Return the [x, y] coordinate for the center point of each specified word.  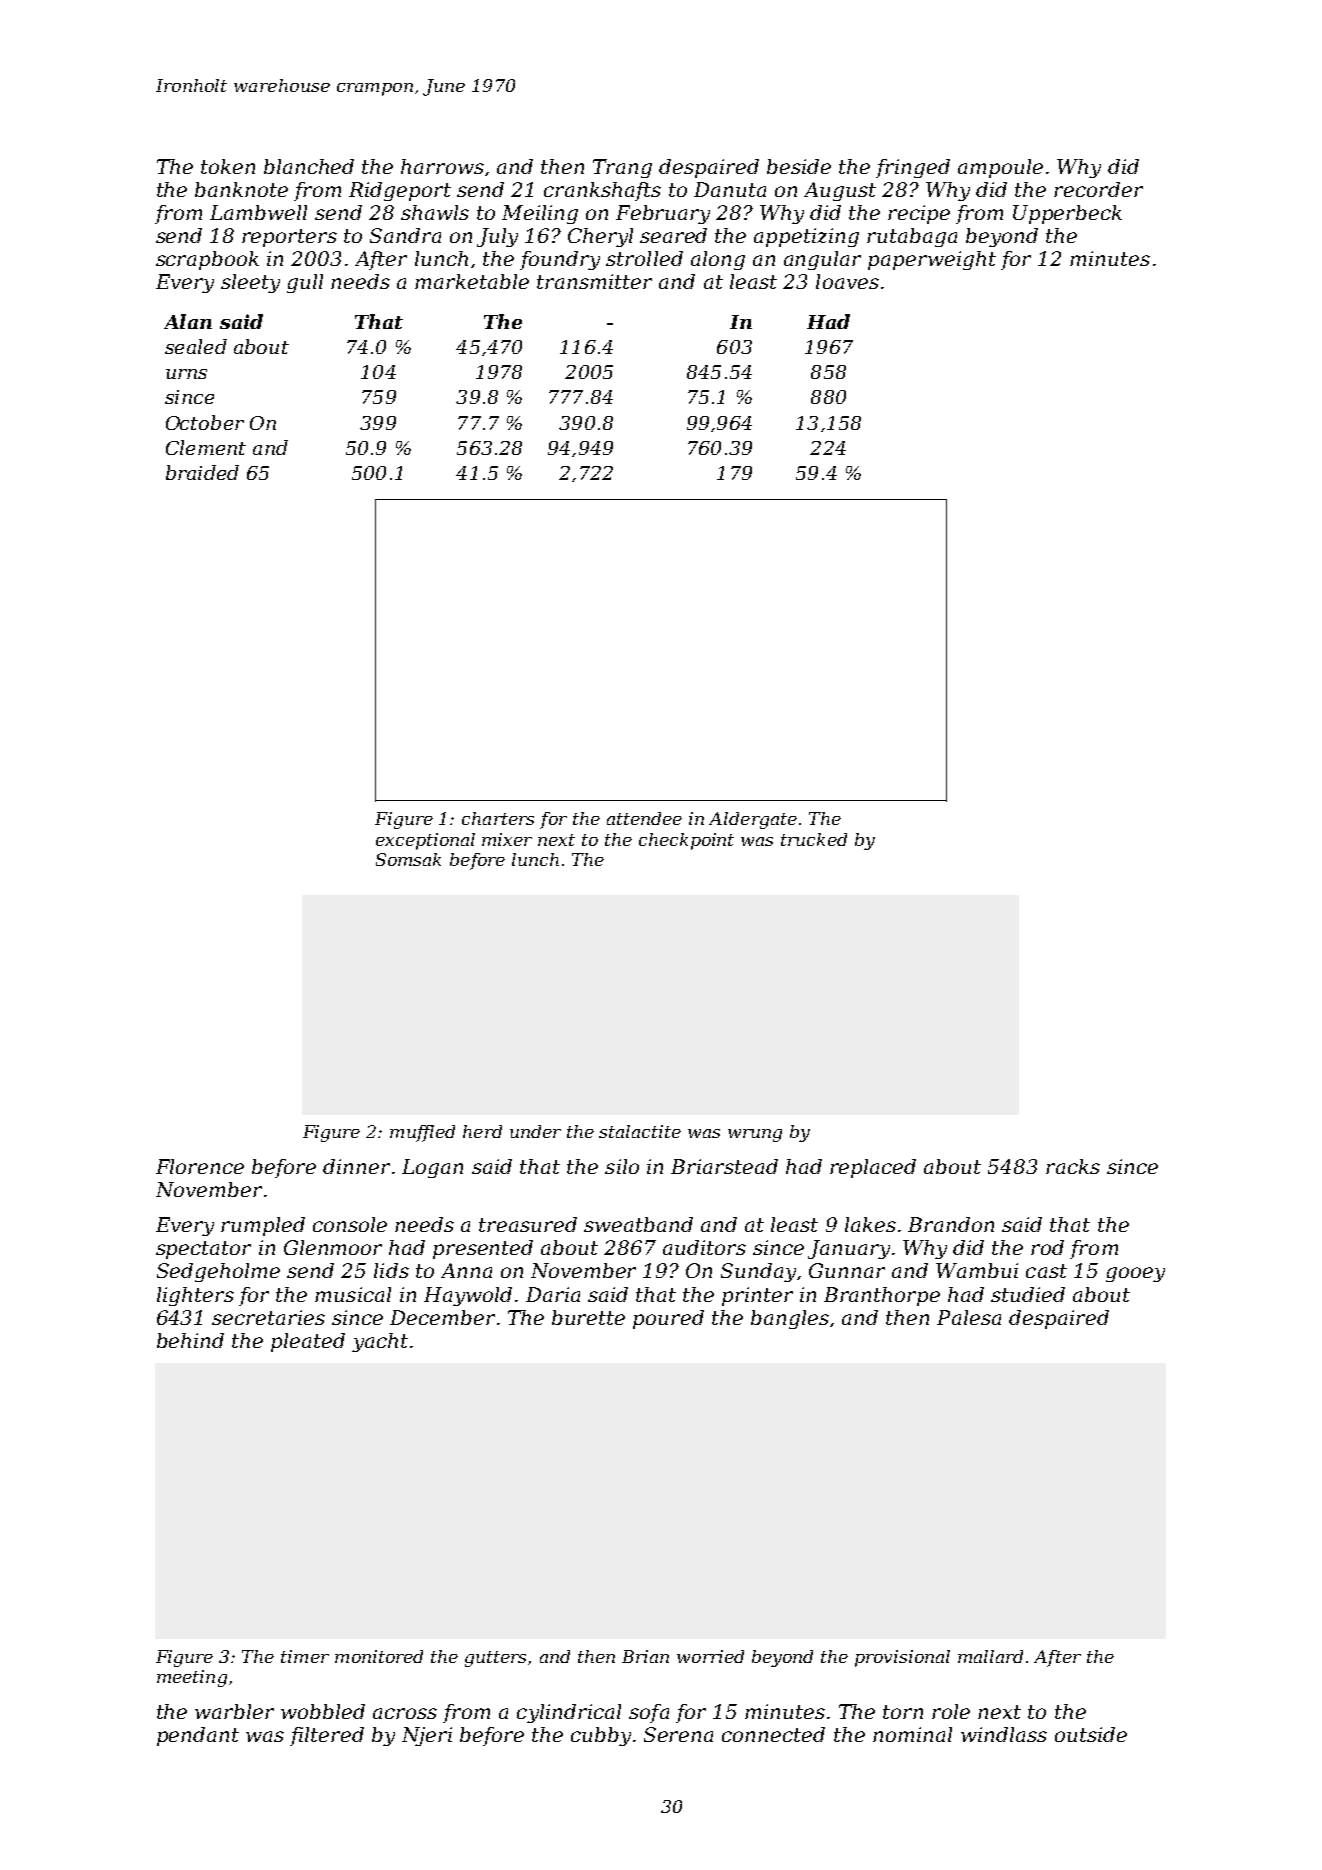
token [228, 166]
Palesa [969, 1317]
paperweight [932, 260]
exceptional [425, 841]
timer [305, 1656]
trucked [814, 839]
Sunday [758, 1272]
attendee [644, 818]
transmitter [594, 281]
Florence [200, 1166]
